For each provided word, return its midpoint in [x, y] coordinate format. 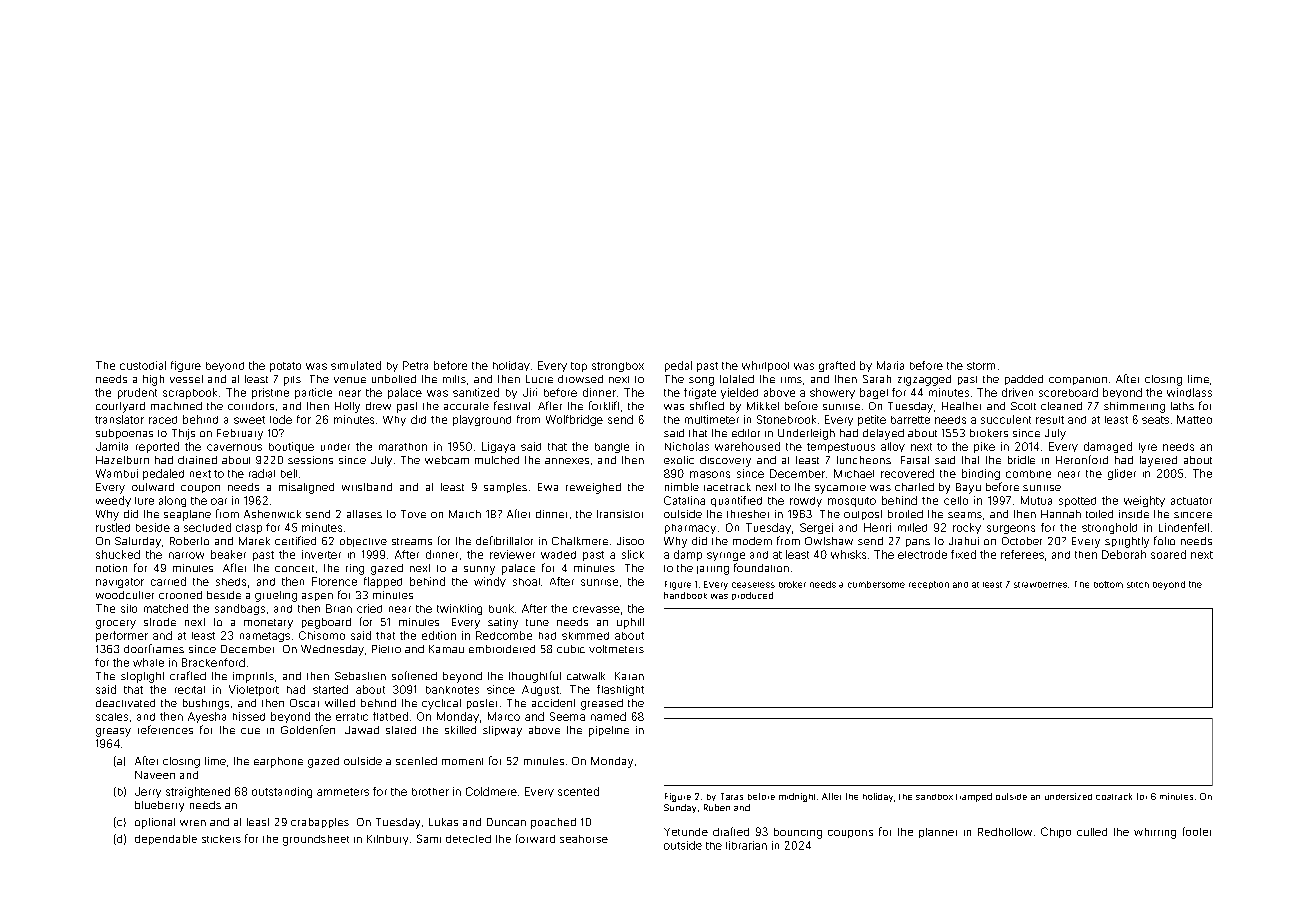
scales [112, 717]
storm [981, 366]
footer [1197, 831]
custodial [143, 365]
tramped [974, 797]
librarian [746, 845]
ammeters [343, 792]
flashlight [620, 690]
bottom [1108, 584]
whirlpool [765, 366]
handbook [685, 595]
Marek [254, 541]
